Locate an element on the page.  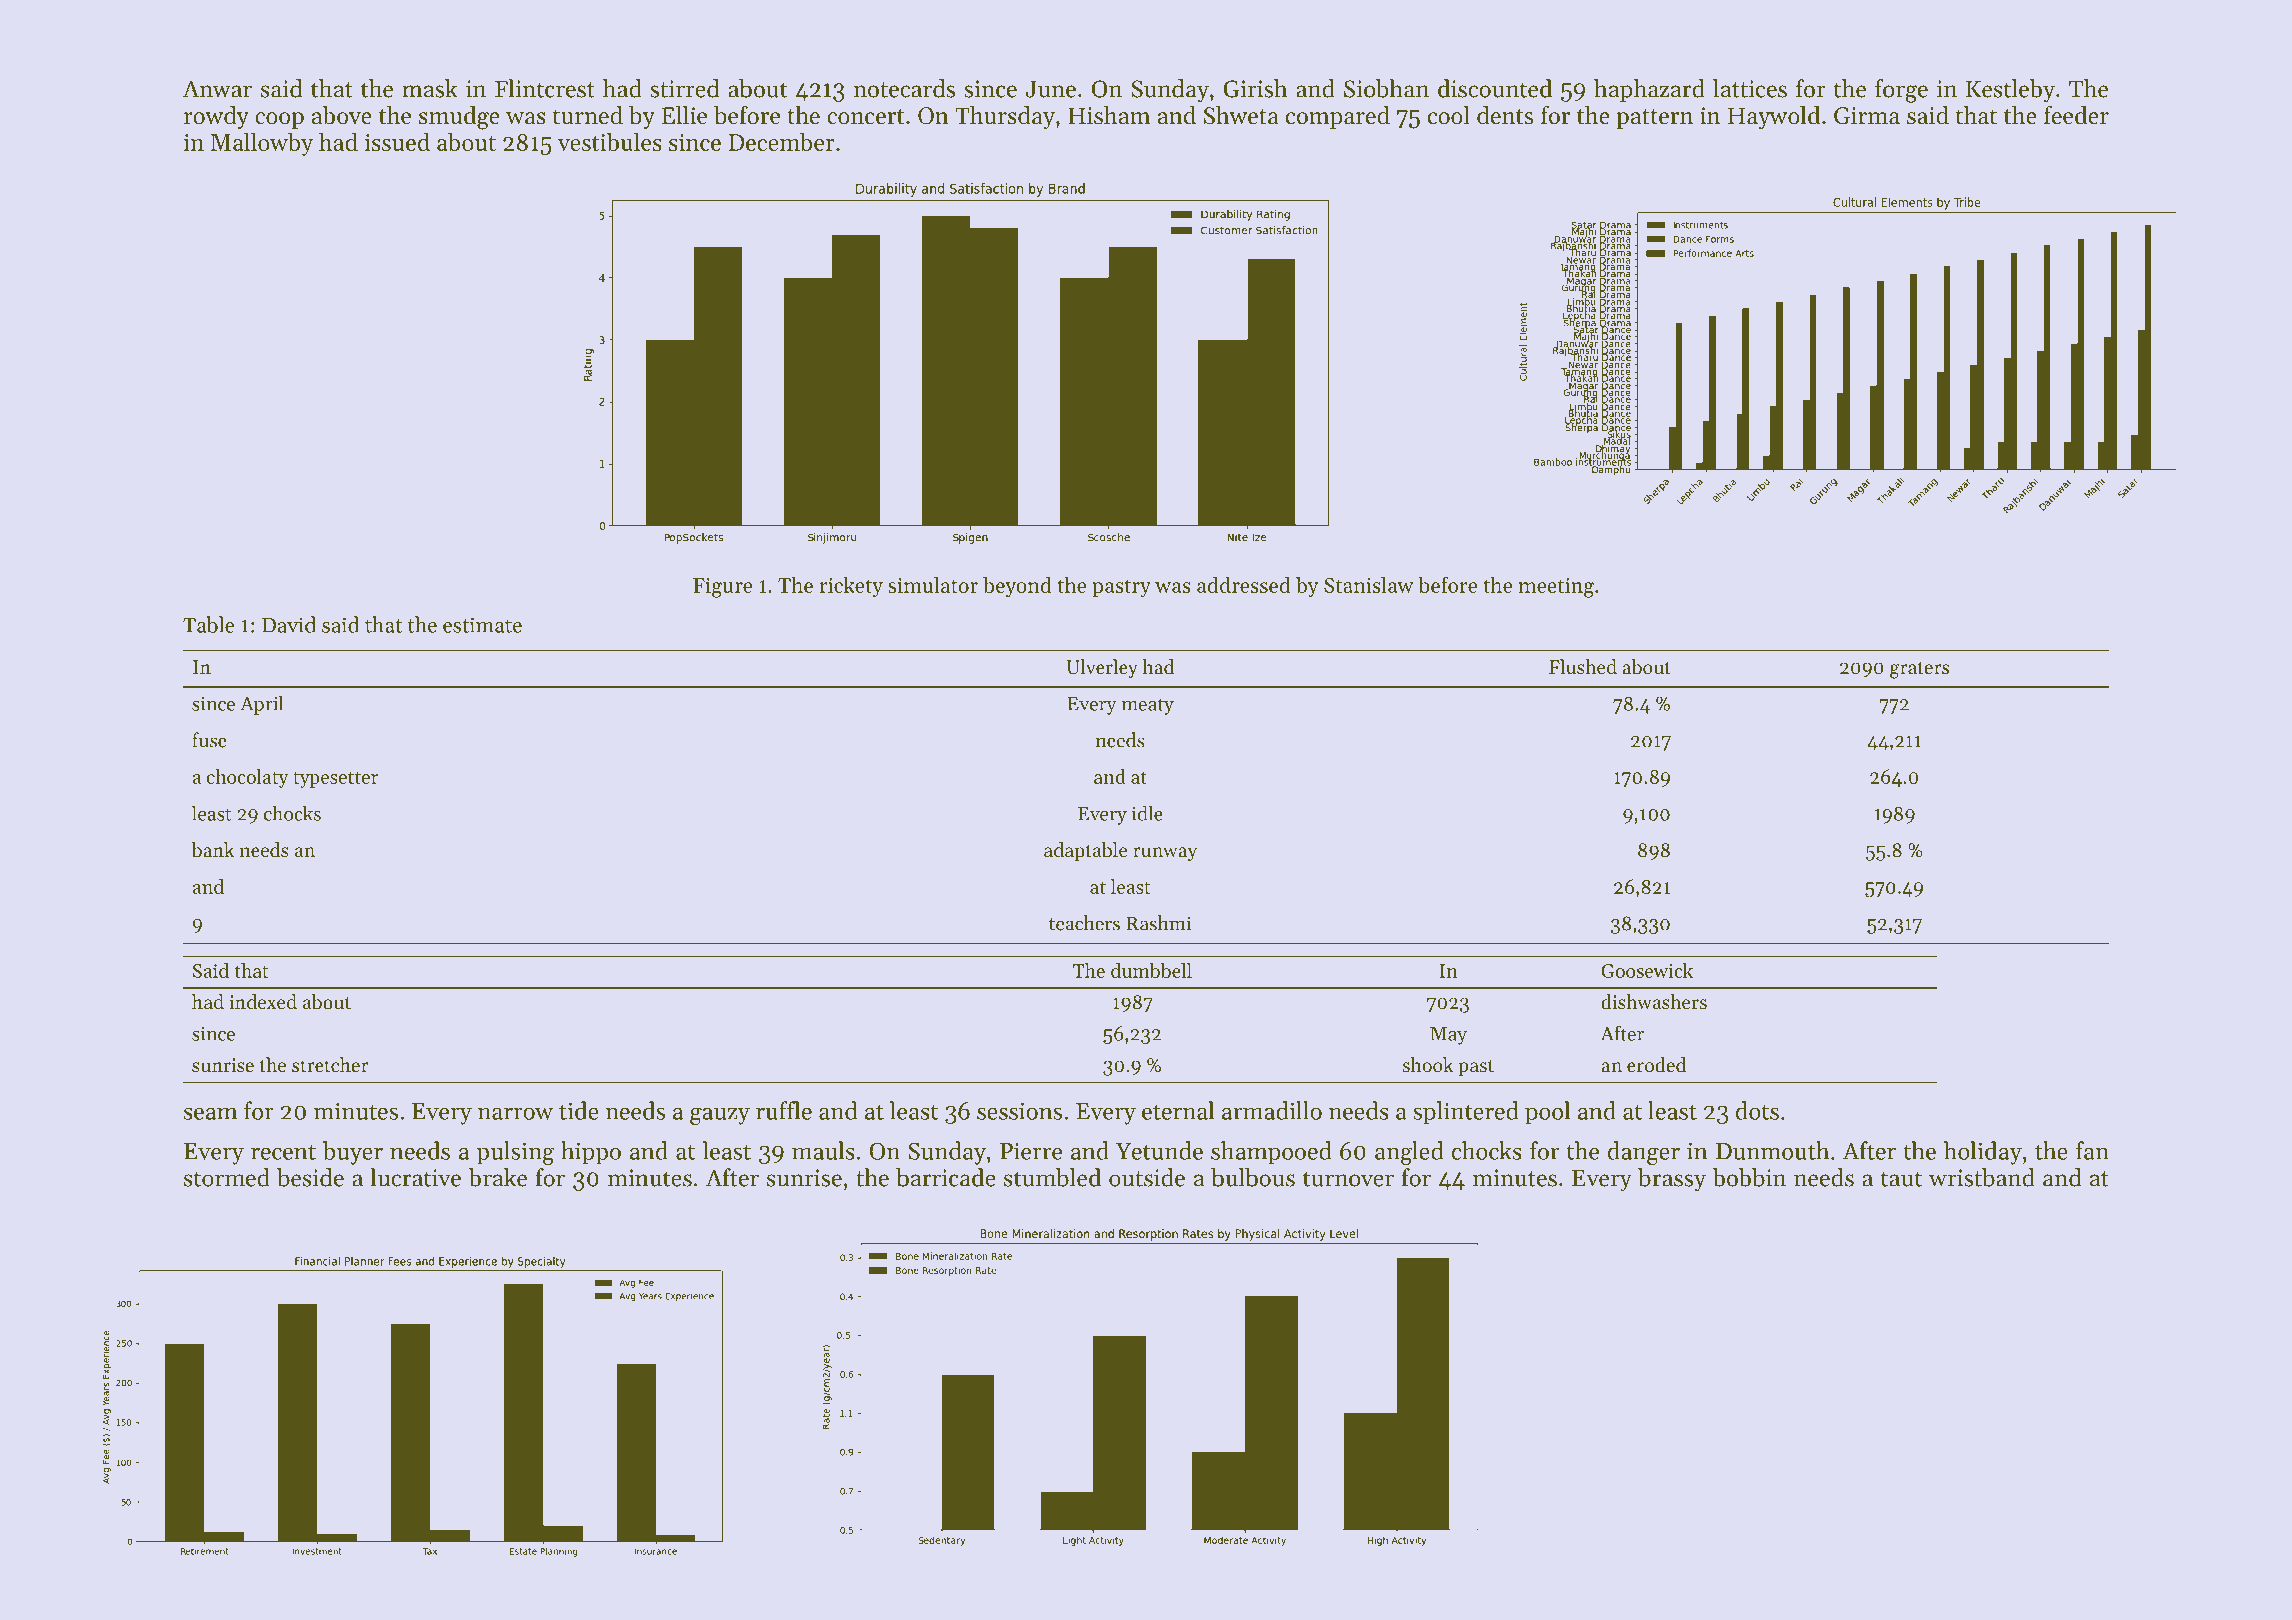
Girish is located at coordinates (1256, 88).
